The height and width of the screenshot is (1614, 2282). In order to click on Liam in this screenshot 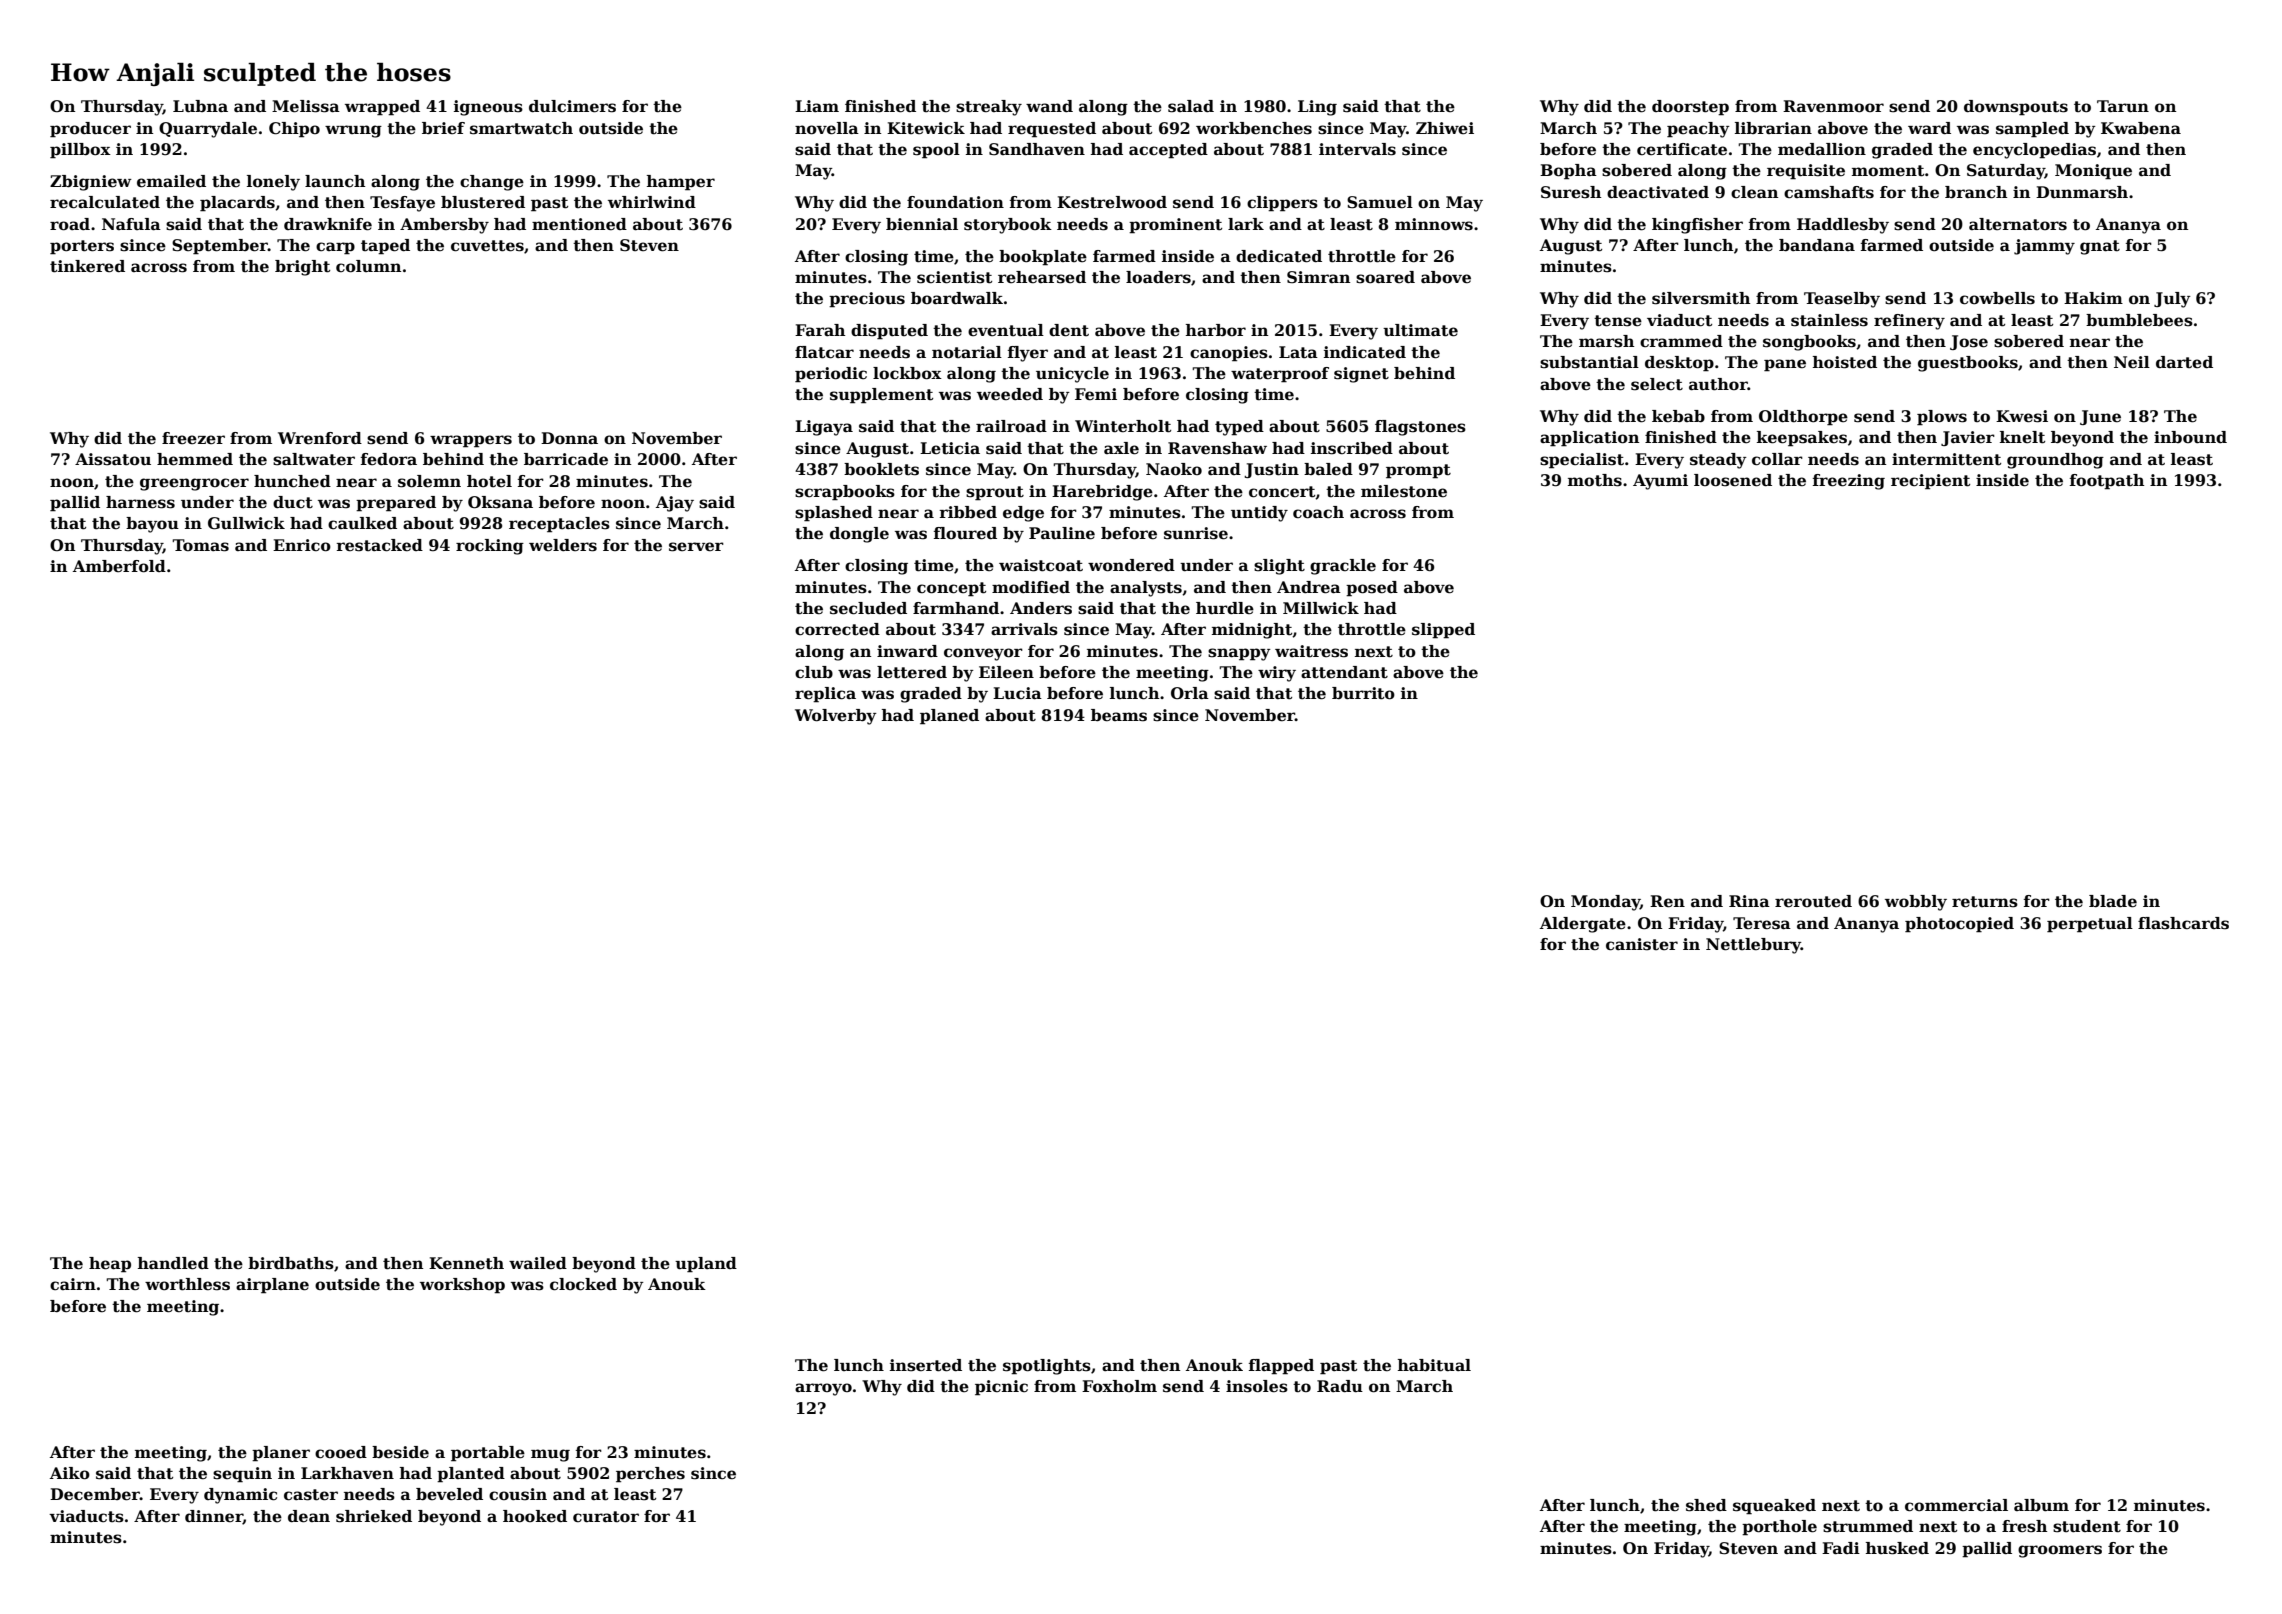, I will do `click(817, 106)`.
